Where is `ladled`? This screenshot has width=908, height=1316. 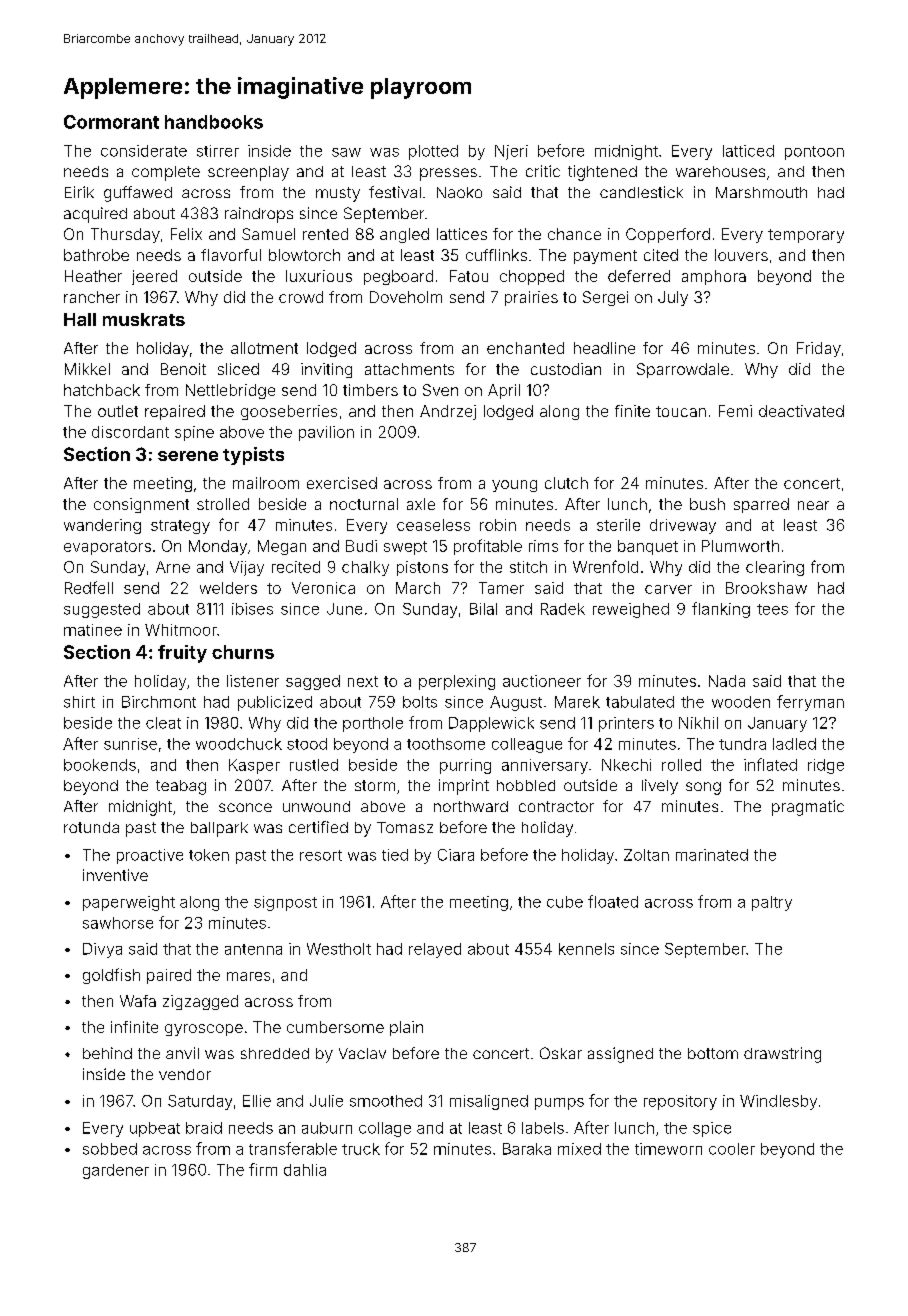
ladled is located at coordinates (794, 744).
